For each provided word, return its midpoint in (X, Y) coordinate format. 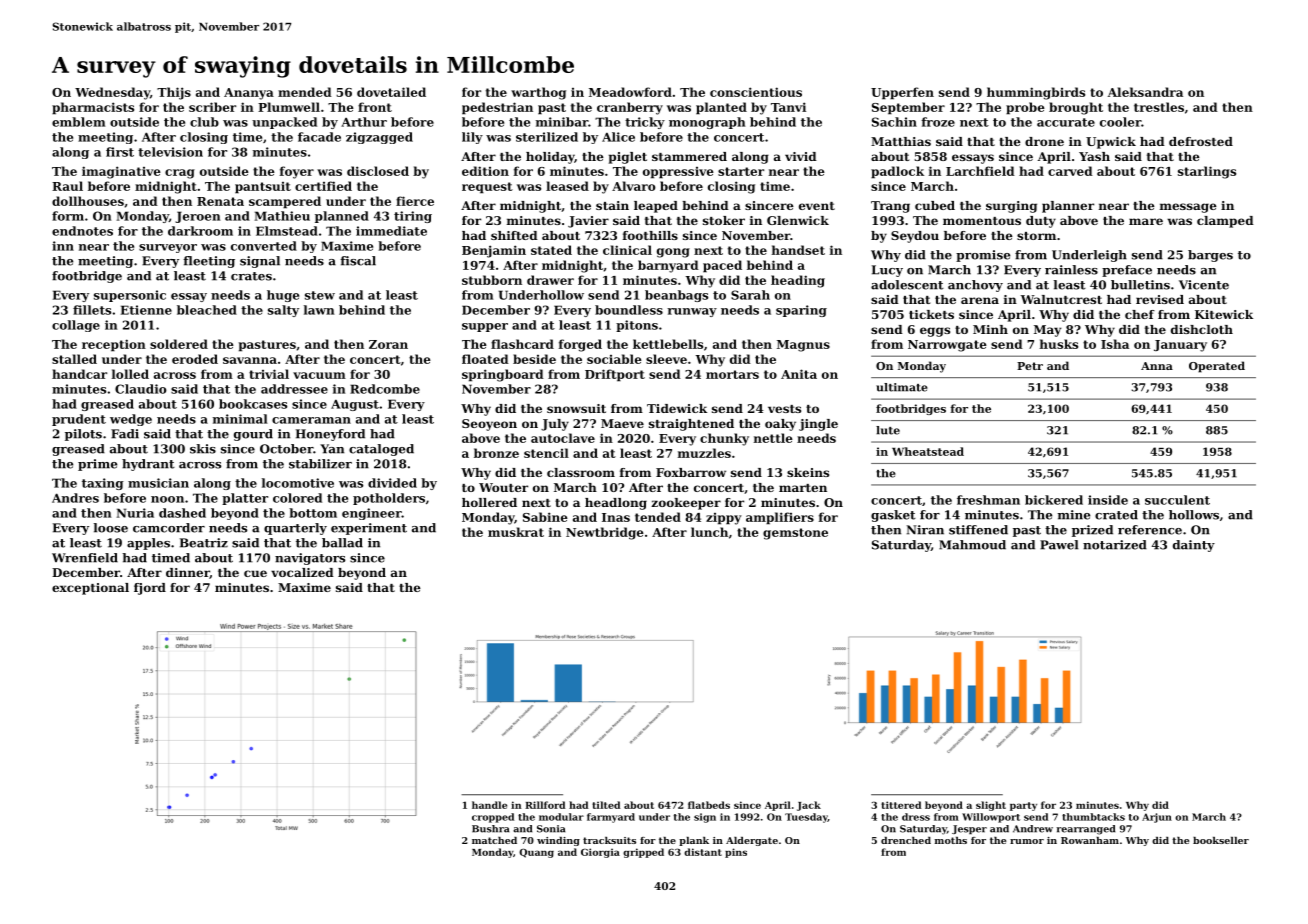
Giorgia (600, 853)
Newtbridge (605, 533)
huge (283, 296)
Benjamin (494, 251)
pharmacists (93, 108)
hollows (1194, 515)
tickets (931, 314)
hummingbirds (1036, 93)
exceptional (90, 589)
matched (494, 840)
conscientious (756, 92)
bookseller (1221, 840)
